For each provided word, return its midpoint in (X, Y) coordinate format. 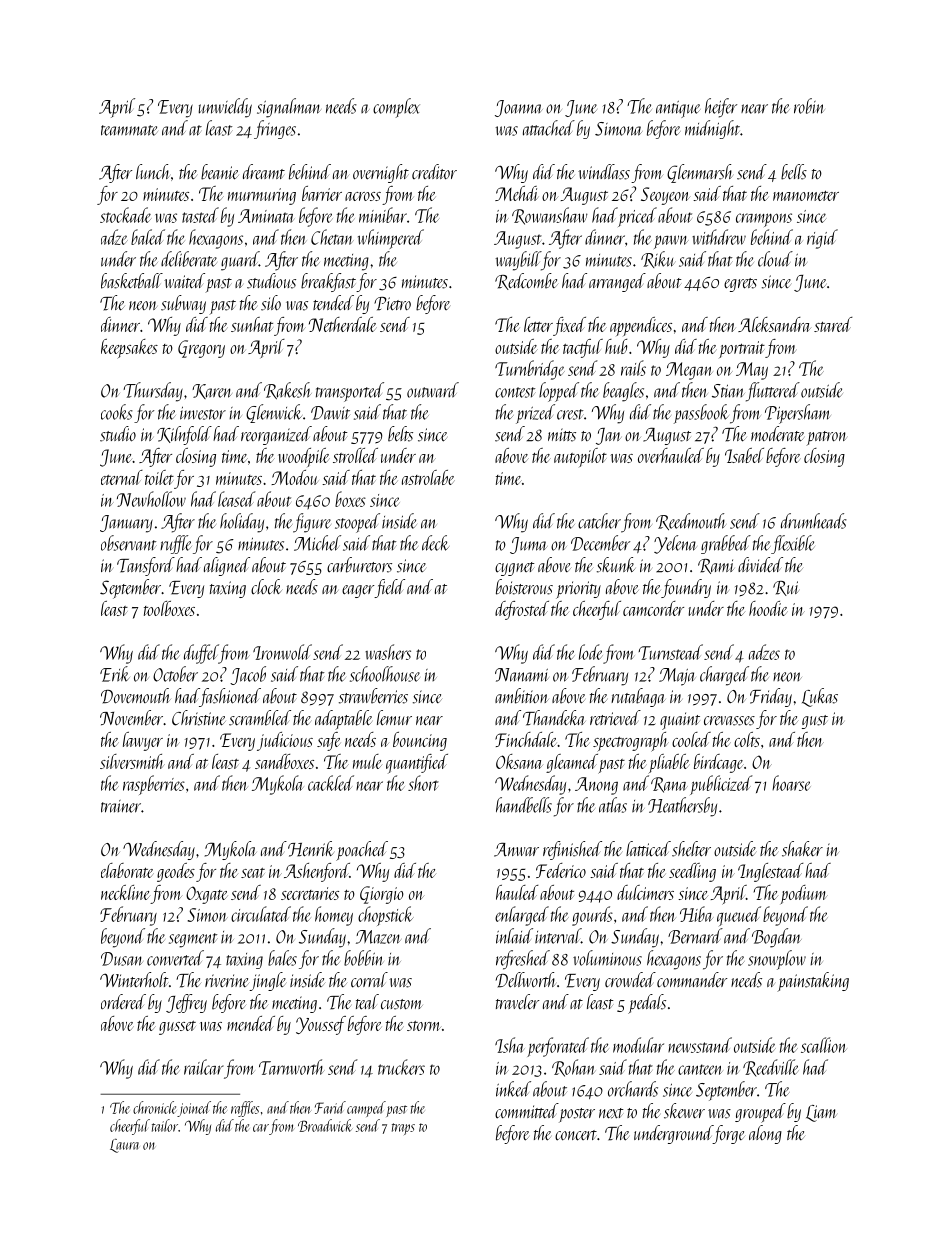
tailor (165, 1125)
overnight (381, 173)
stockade (125, 215)
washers (388, 652)
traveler (517, 1002)
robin (809, 106)
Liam (821, 1113)
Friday (771, 697)
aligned (227, 566)
